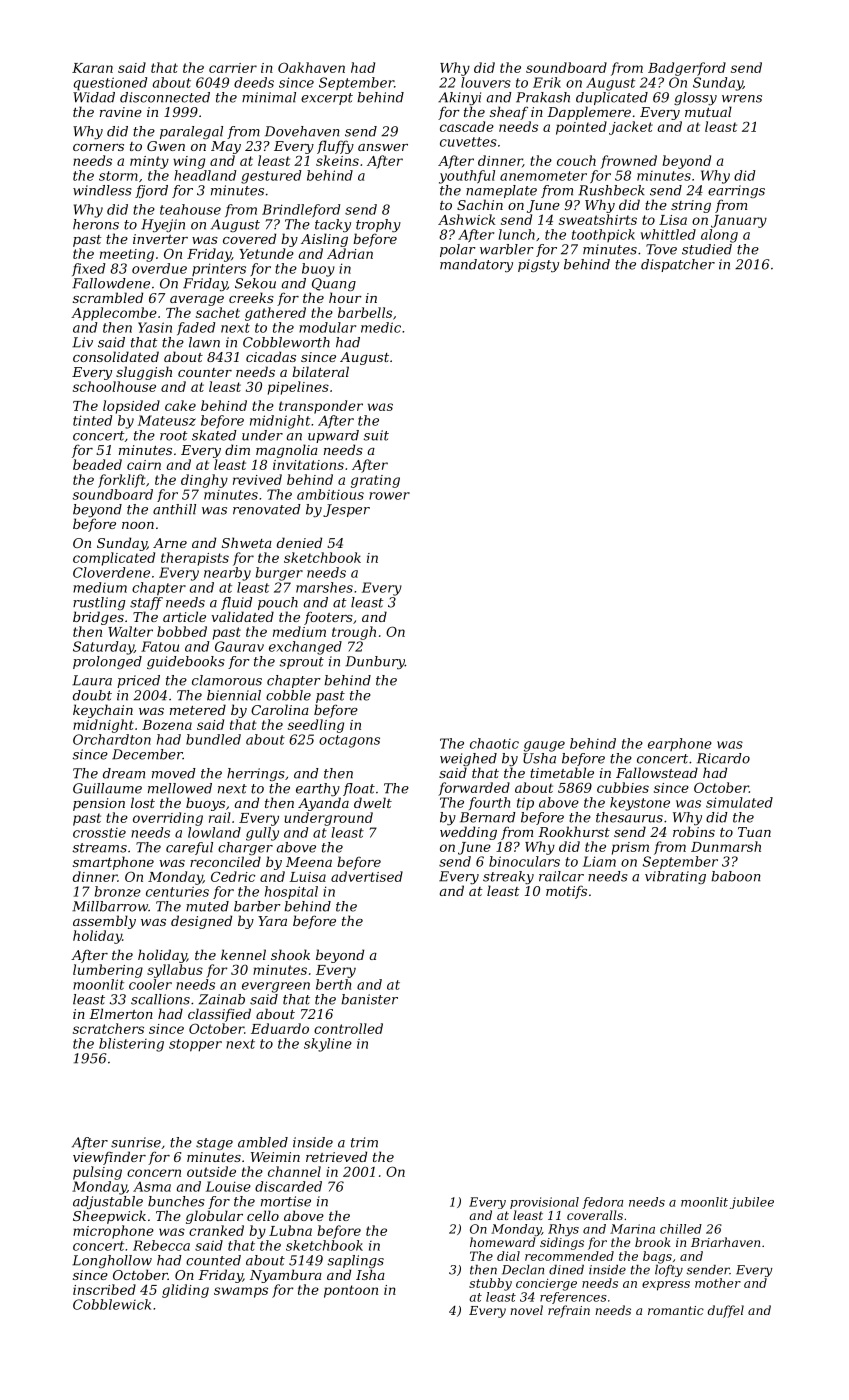 The width and height of the screenshot is (849, 1400). I want to click on Meena, so click(309, 862).
